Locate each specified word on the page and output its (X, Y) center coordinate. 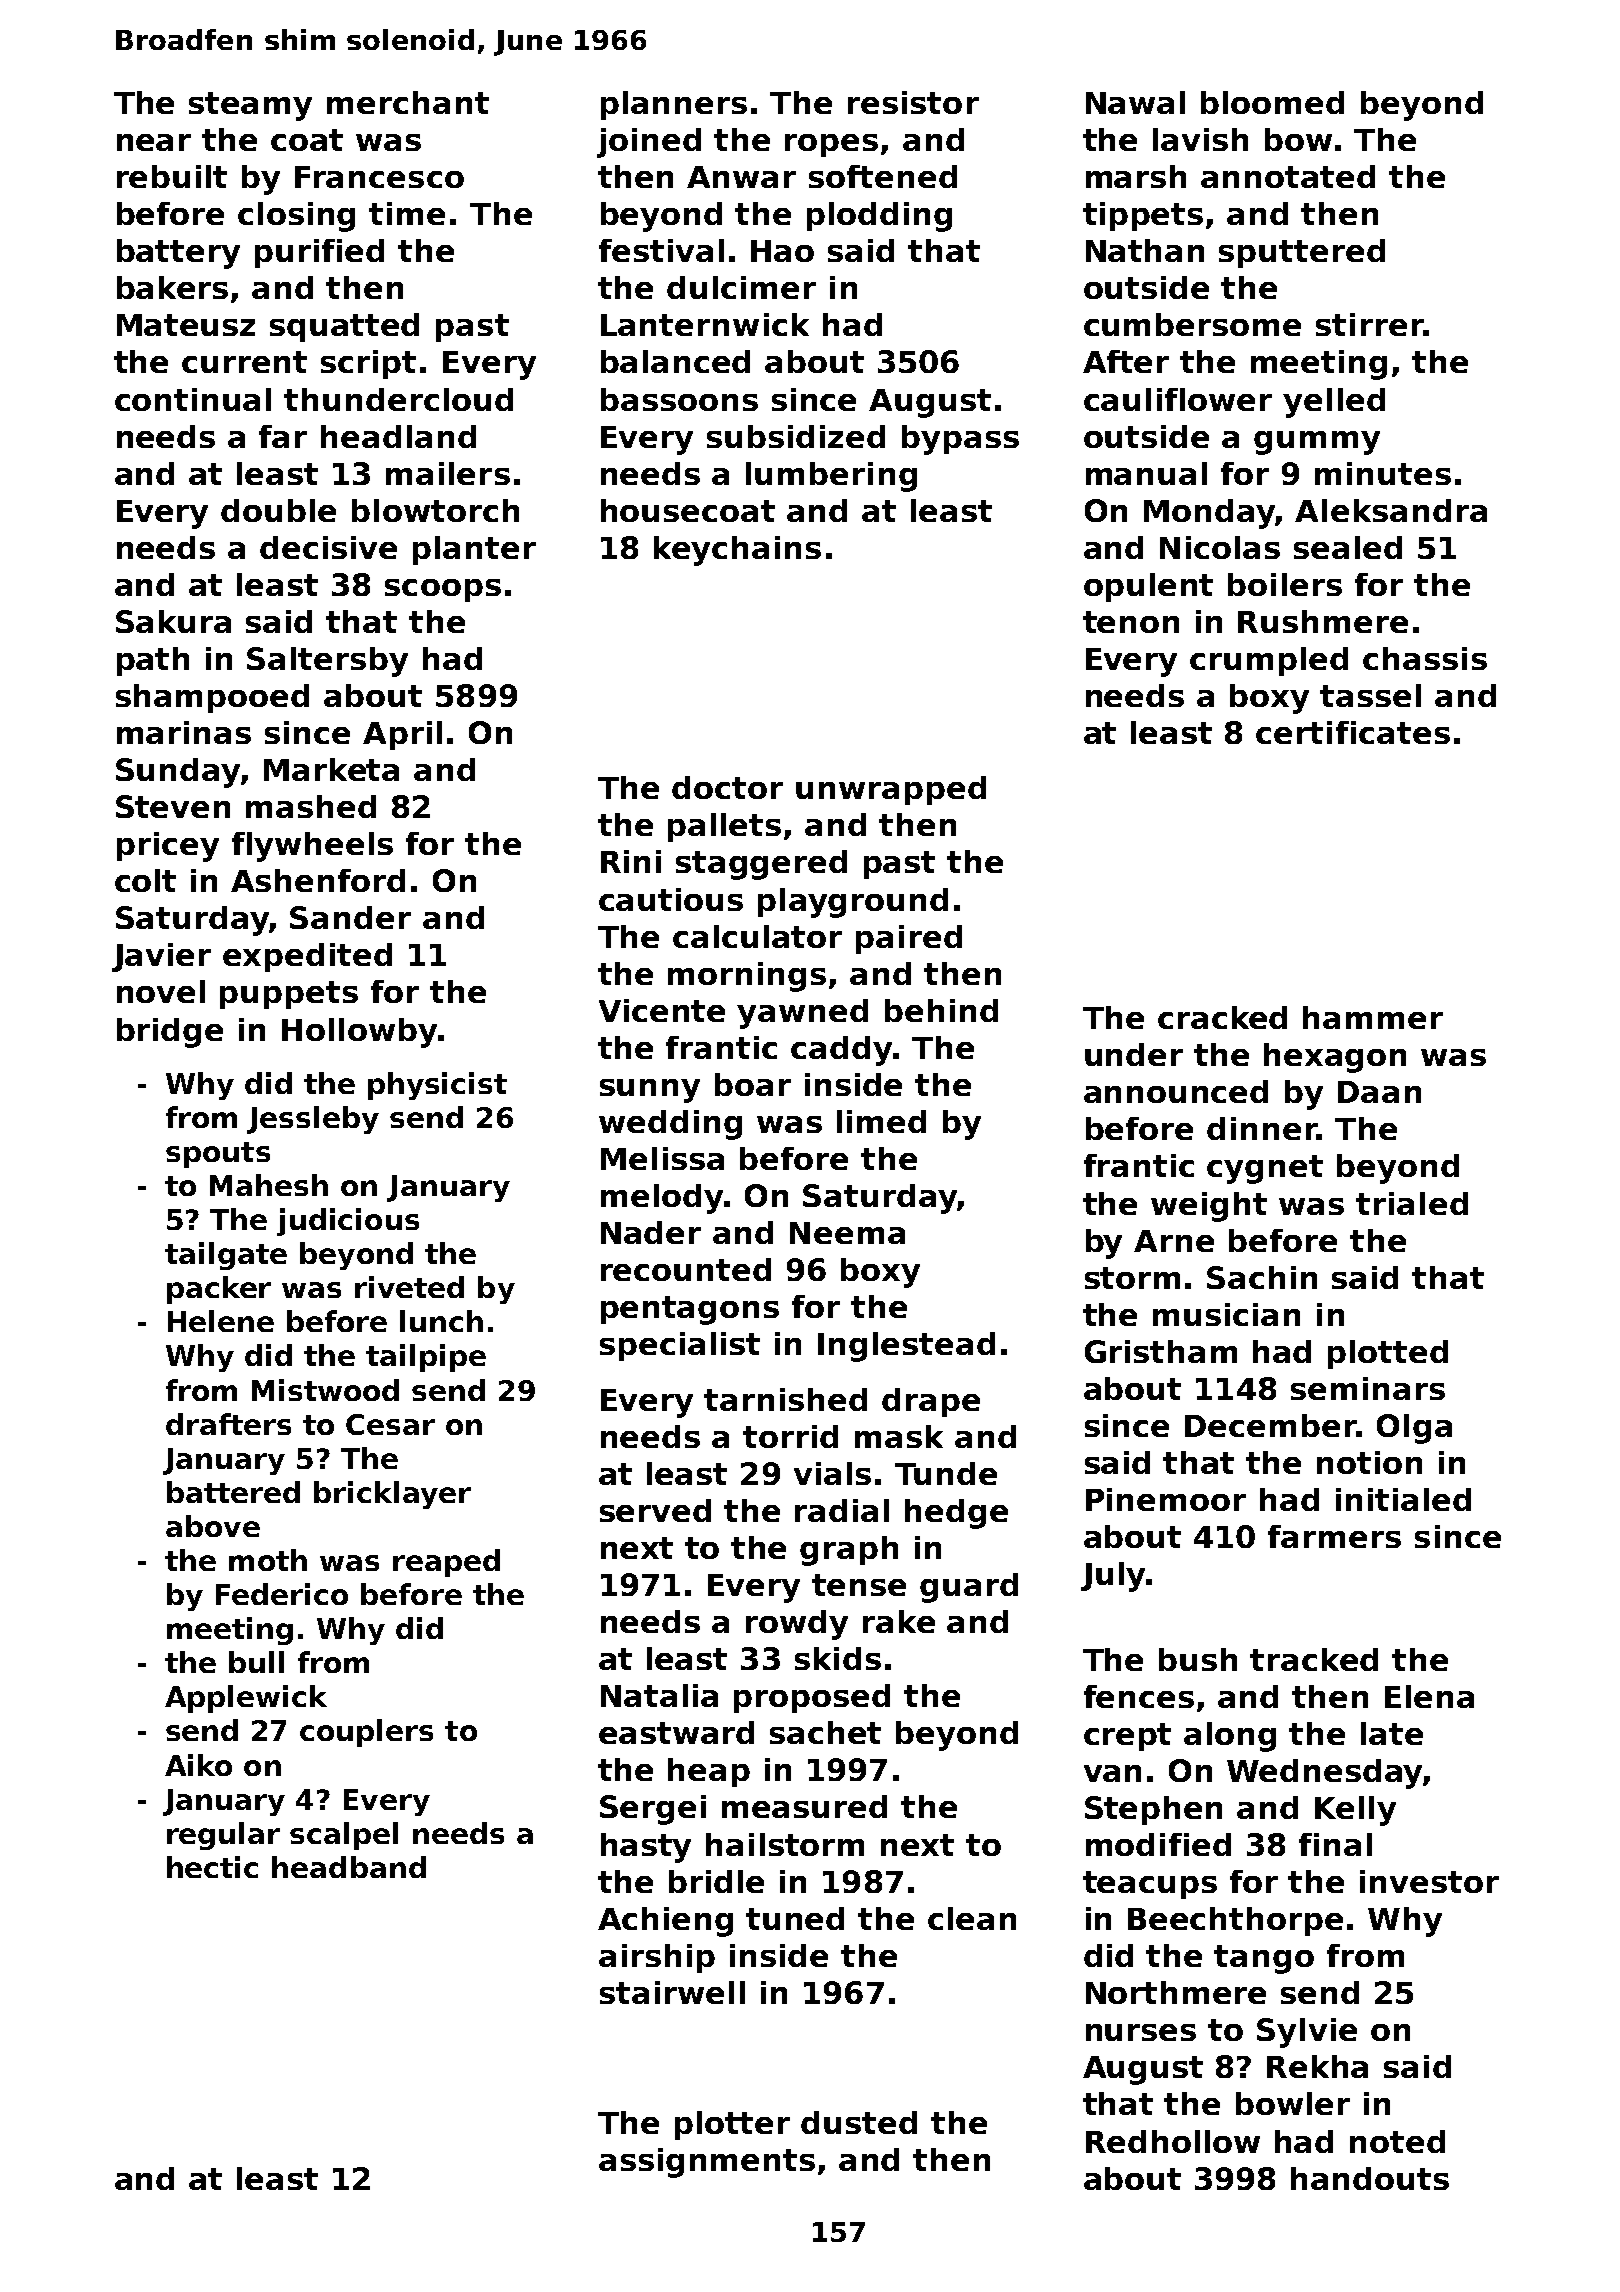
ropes (831, 145)
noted (1397, 2141)
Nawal (1135, 102)
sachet (825, 1732)
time (407, 213)
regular (223, 1836)
